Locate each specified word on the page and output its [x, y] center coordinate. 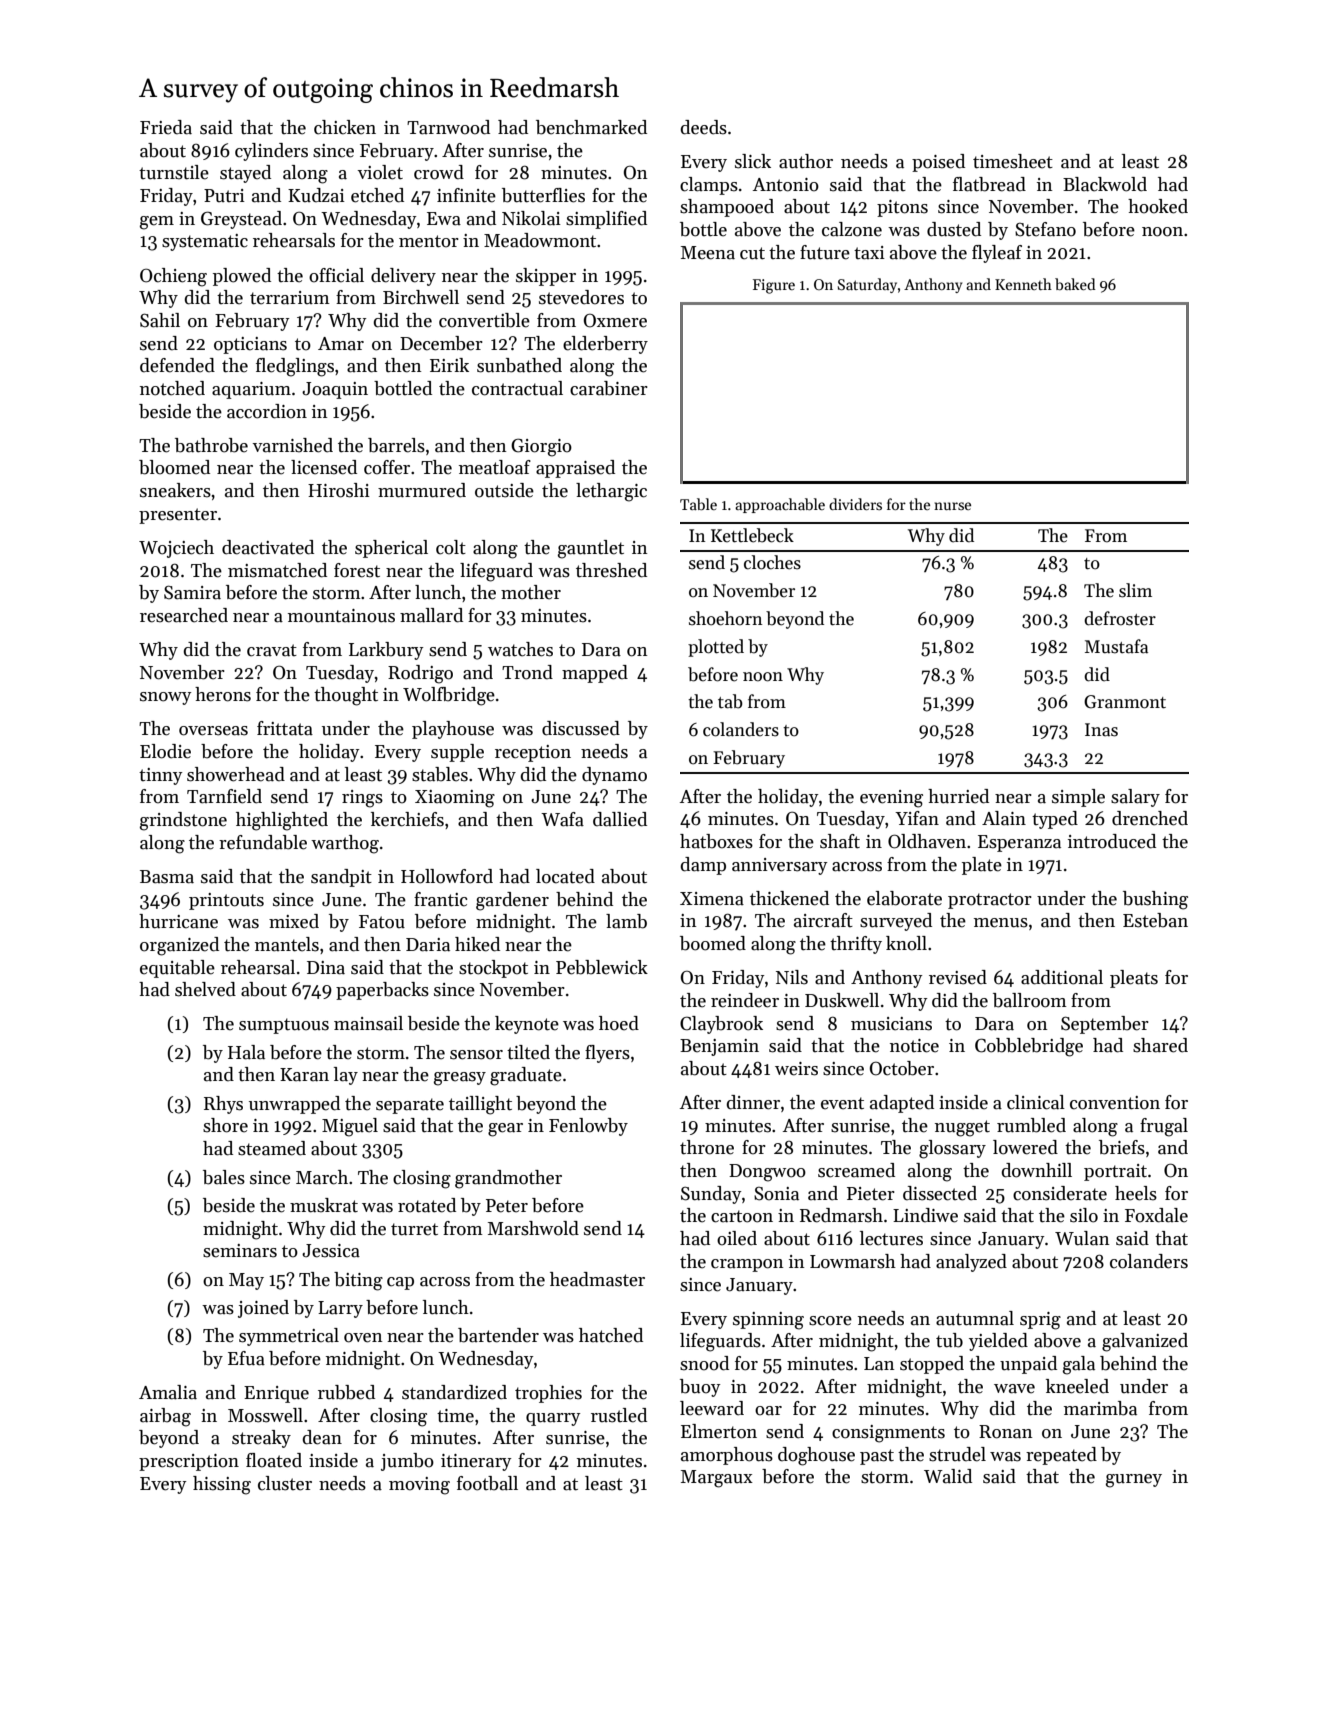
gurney [1134, 1481]
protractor [990, 901]
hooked [1158, 206]
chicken [345, 127]
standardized [454, 1392]
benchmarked [591, 127]
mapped [595, 674]
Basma [167, 877]
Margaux [717, 1479]
